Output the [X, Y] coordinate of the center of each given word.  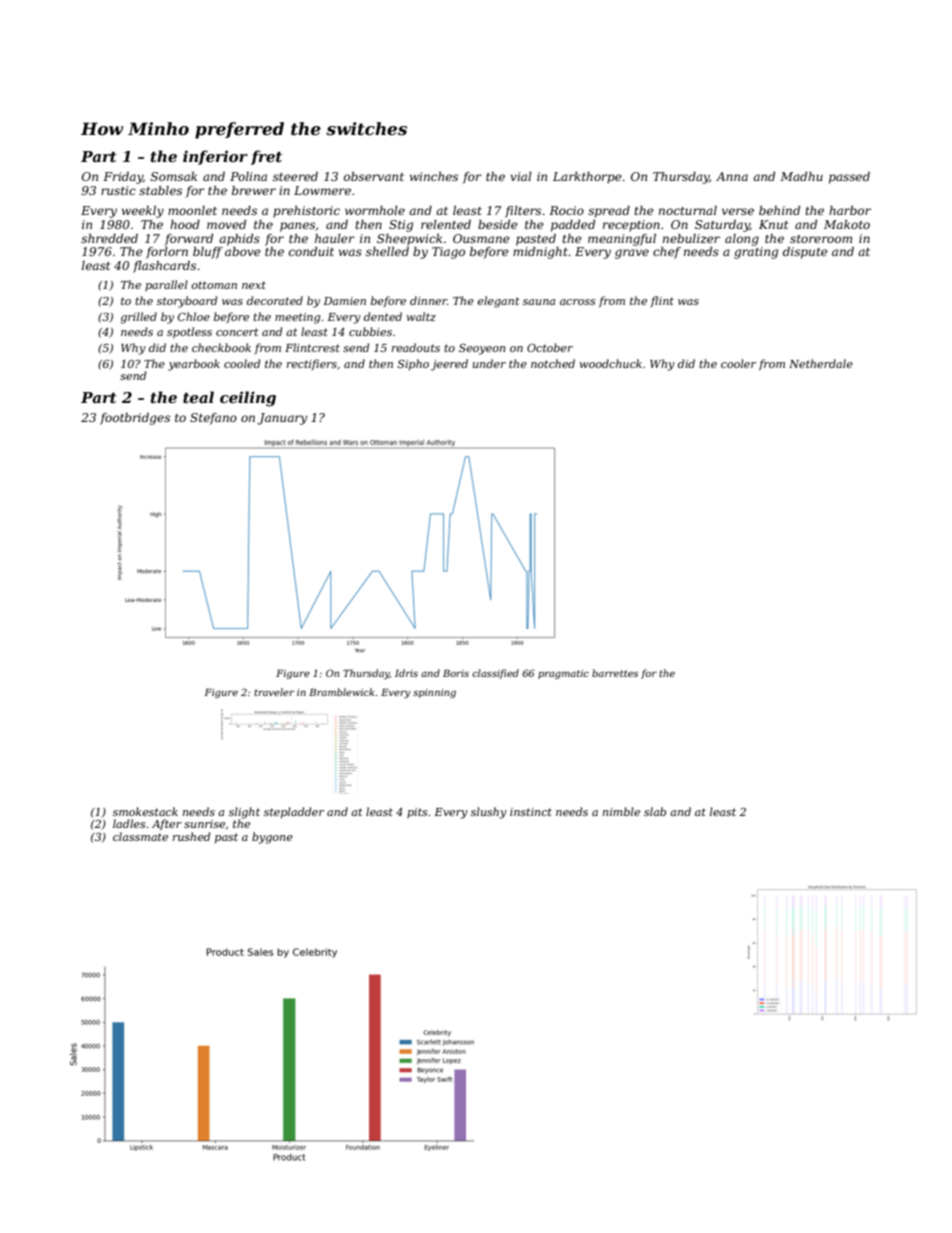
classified [495, 674]
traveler [274, 692]
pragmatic [563, 674]
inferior [215, 157]
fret [266, 157]
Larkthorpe [587, 178]
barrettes [615, 673]
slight [244, 813]
